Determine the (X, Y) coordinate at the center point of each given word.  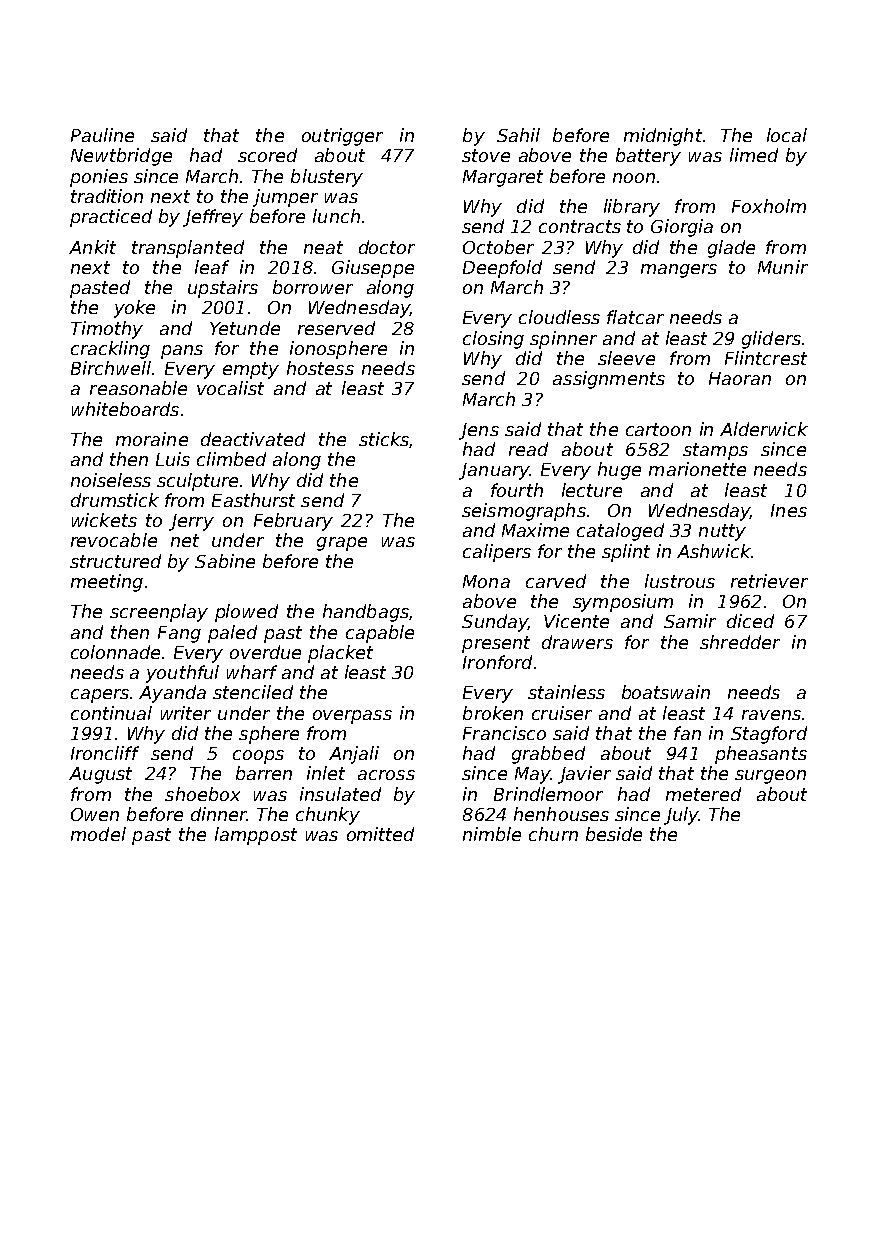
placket (340, 654)
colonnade (115, 652)
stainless (566, 692)
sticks (384, 439)
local (787, 135)
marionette (697, 469)
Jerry (191, 522)
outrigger (342, 137)
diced (750, 621)
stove (486, 155)
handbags (366, 613)
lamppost (256, 836)
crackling (110, 350)
